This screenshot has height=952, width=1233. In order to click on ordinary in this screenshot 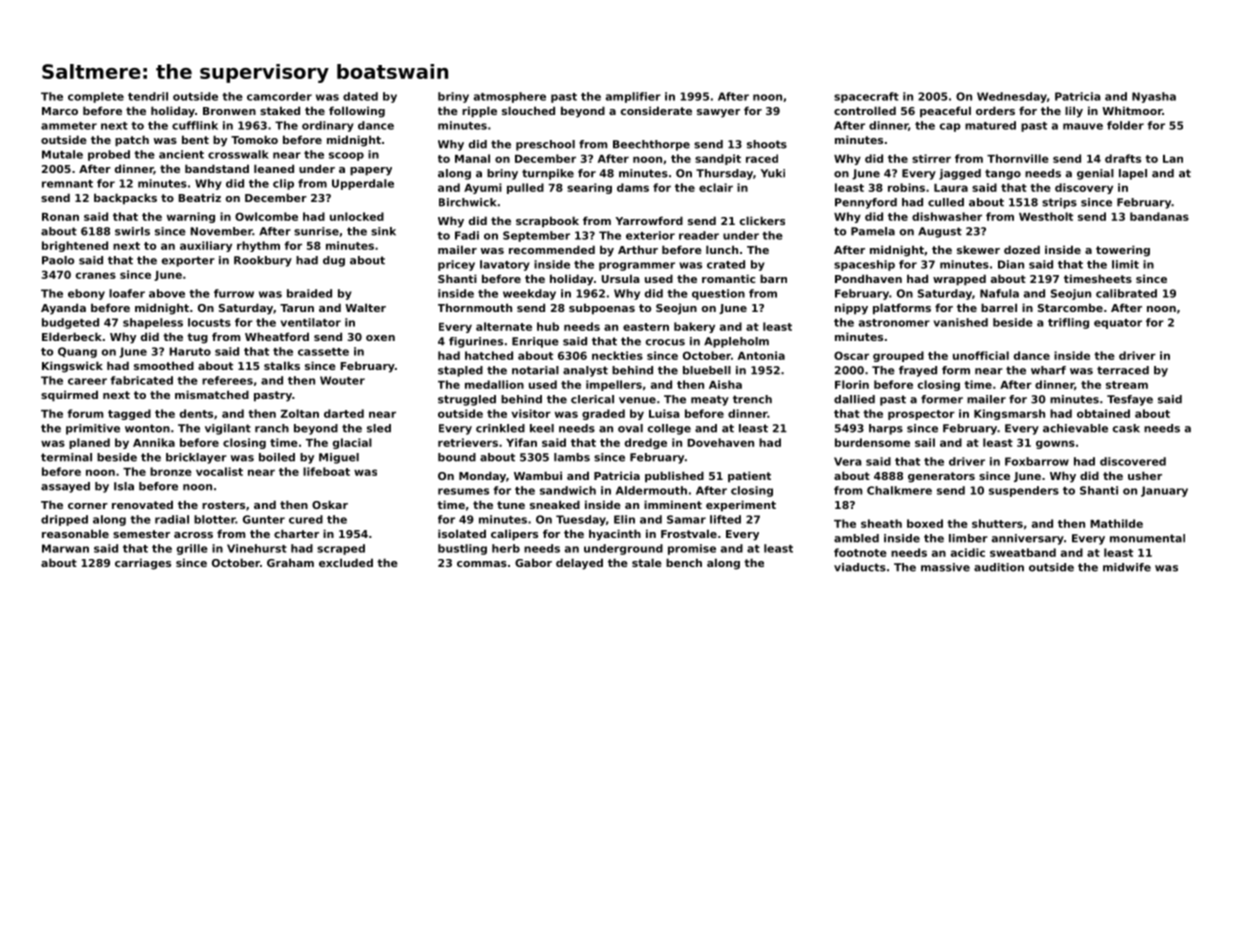, I will do `click(328, 126)`.
